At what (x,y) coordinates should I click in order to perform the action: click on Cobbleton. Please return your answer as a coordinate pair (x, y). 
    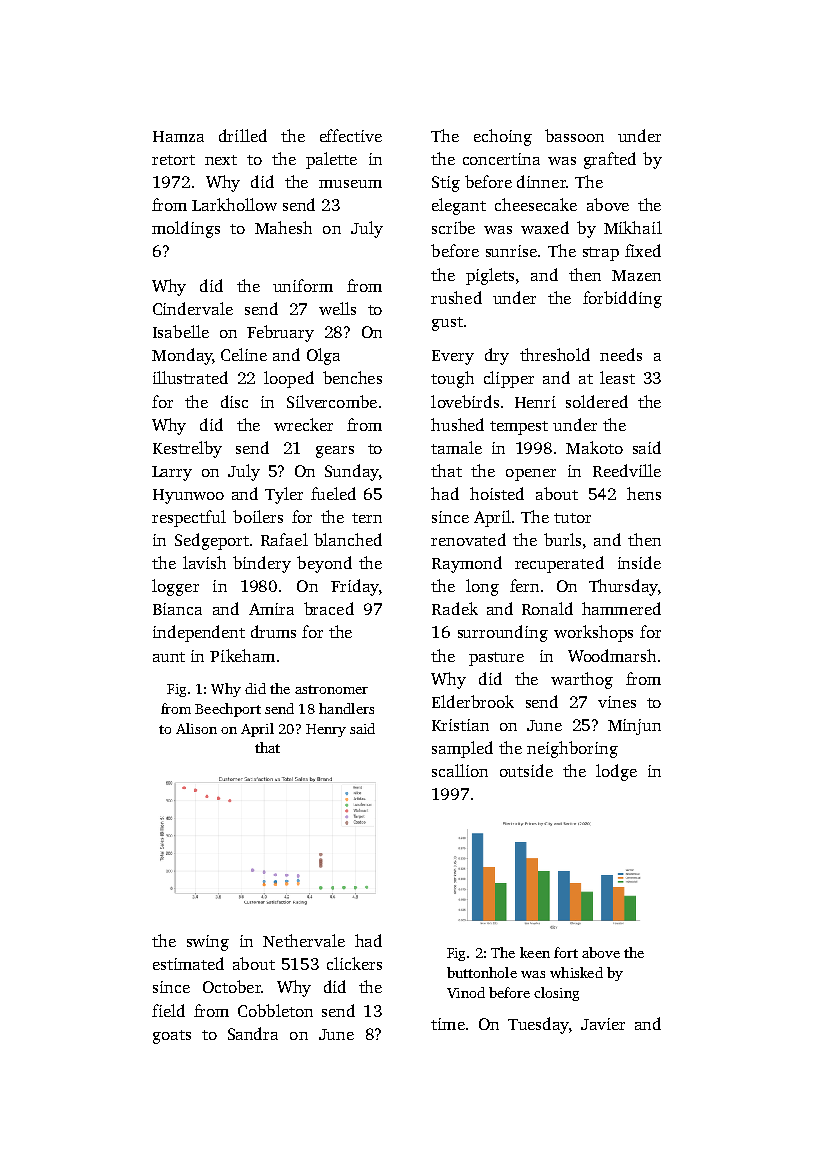
    Looking at the image, I should click on (275, 1010).
